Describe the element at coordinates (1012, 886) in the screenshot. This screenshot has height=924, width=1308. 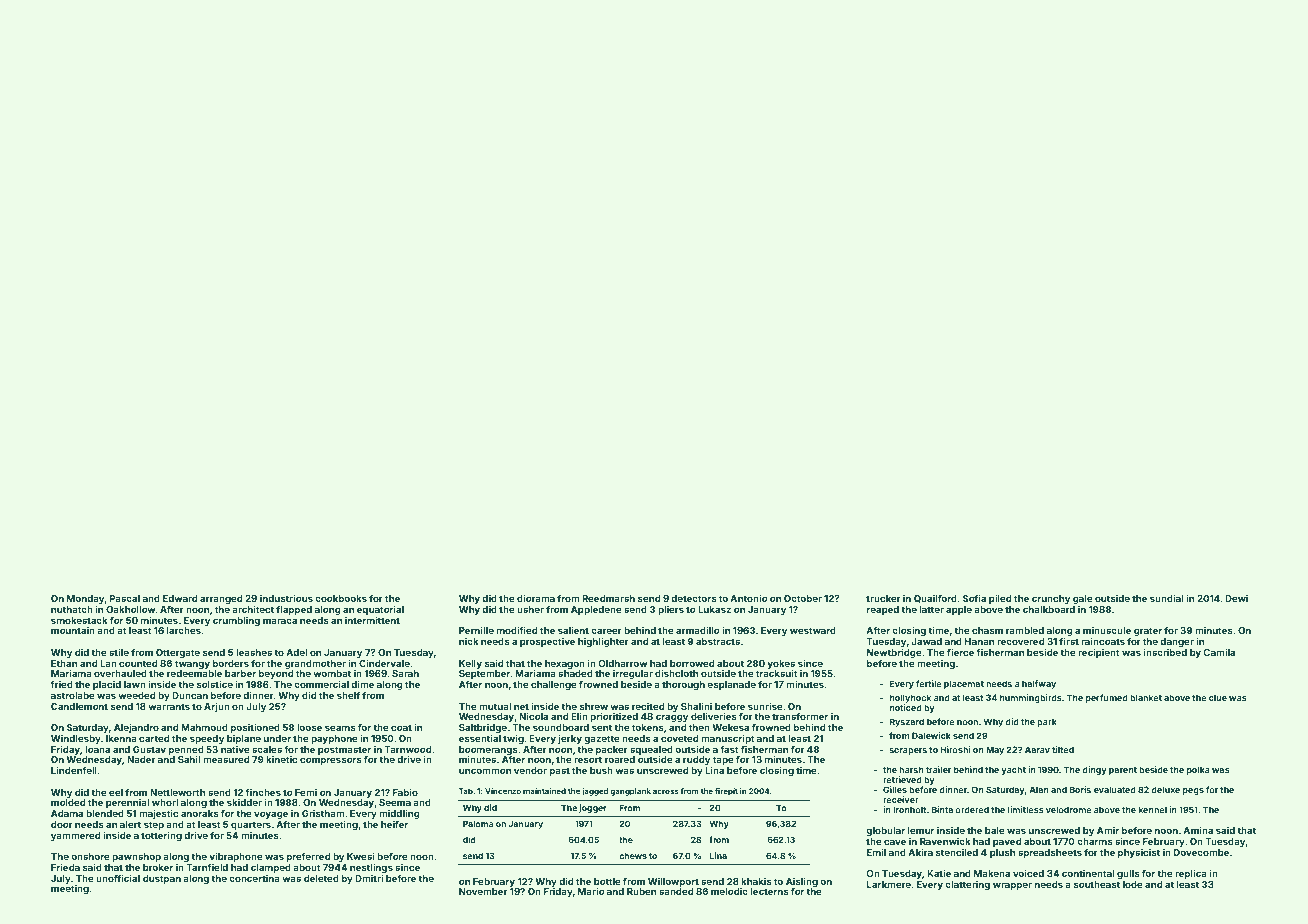
I see `wrapper` at that location.
